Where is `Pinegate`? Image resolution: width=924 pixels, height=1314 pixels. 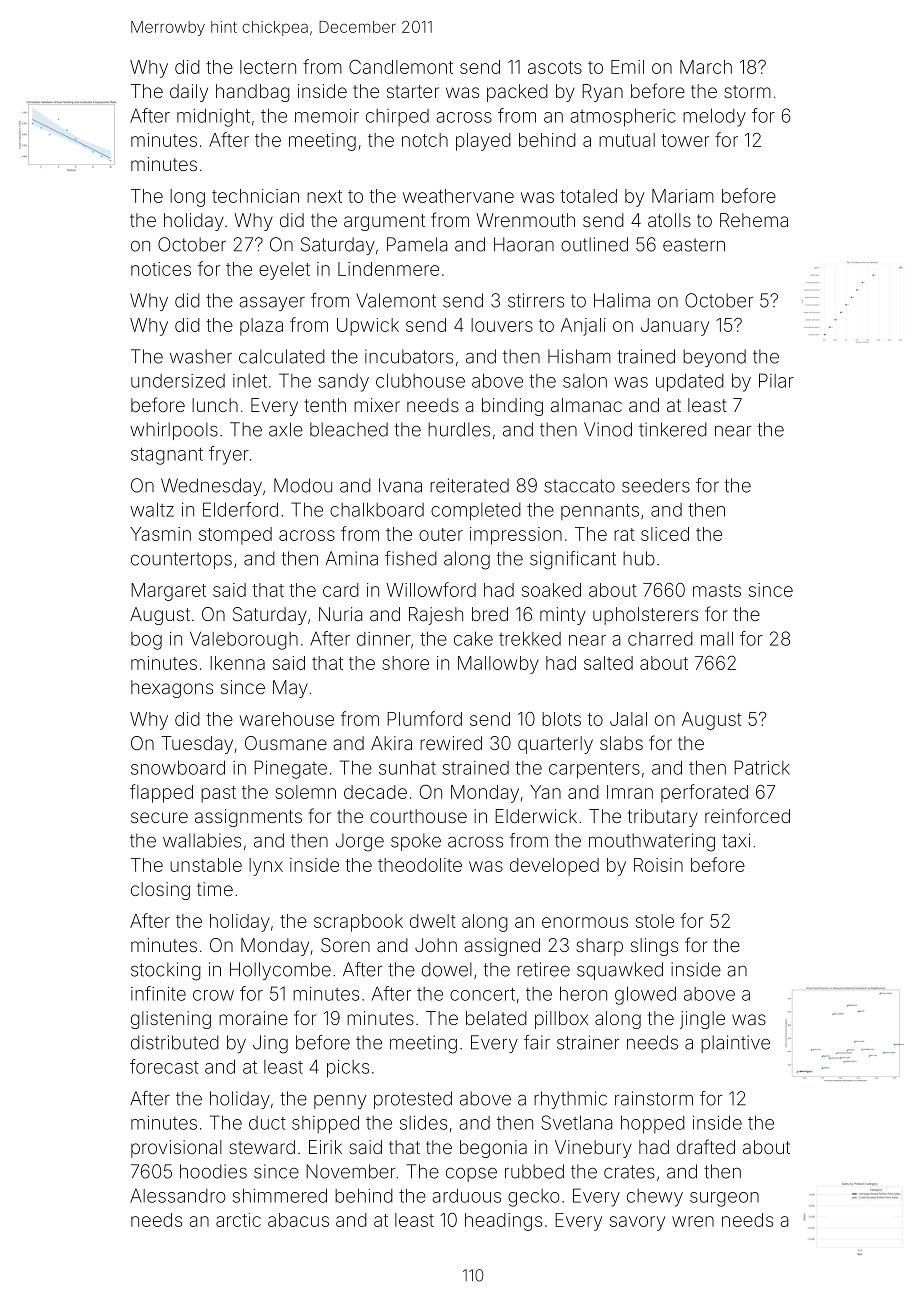 Pinegate is located at coordinates (290, 769).
